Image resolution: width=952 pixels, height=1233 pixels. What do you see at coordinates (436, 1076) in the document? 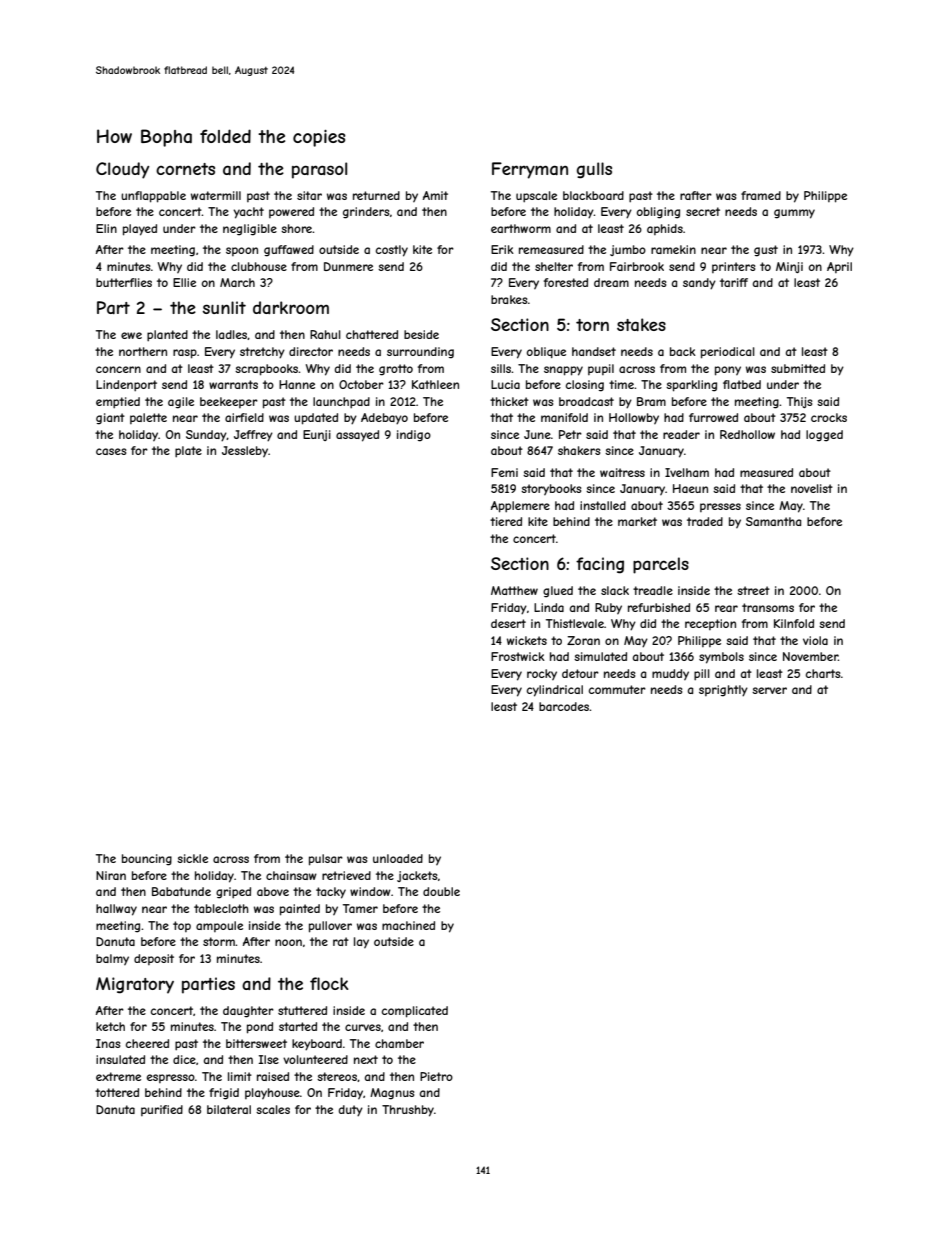
I see `Pietro` at bounding box center [436, 1076].
